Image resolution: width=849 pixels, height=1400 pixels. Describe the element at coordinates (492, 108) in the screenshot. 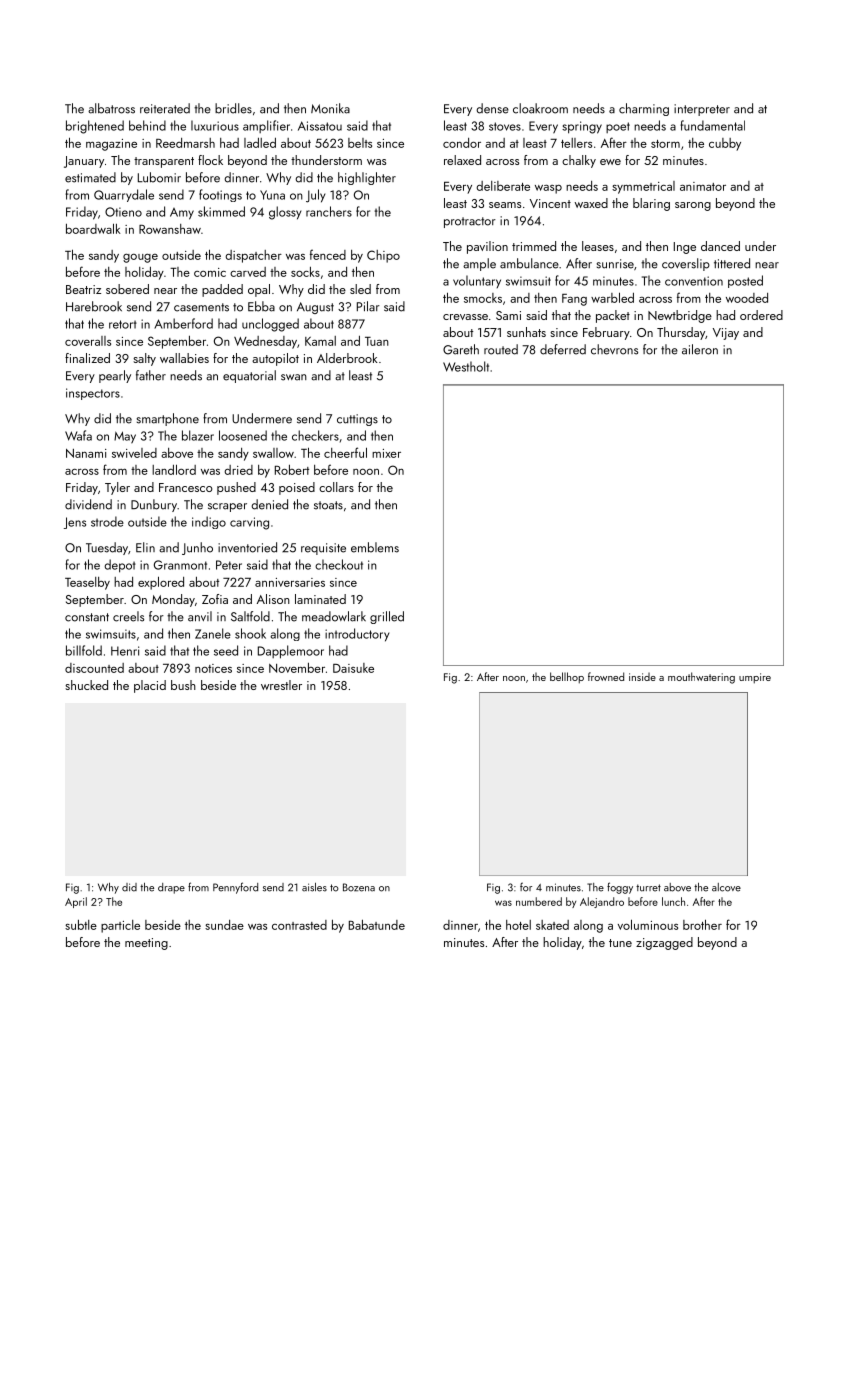

I see `dense` at that location.
